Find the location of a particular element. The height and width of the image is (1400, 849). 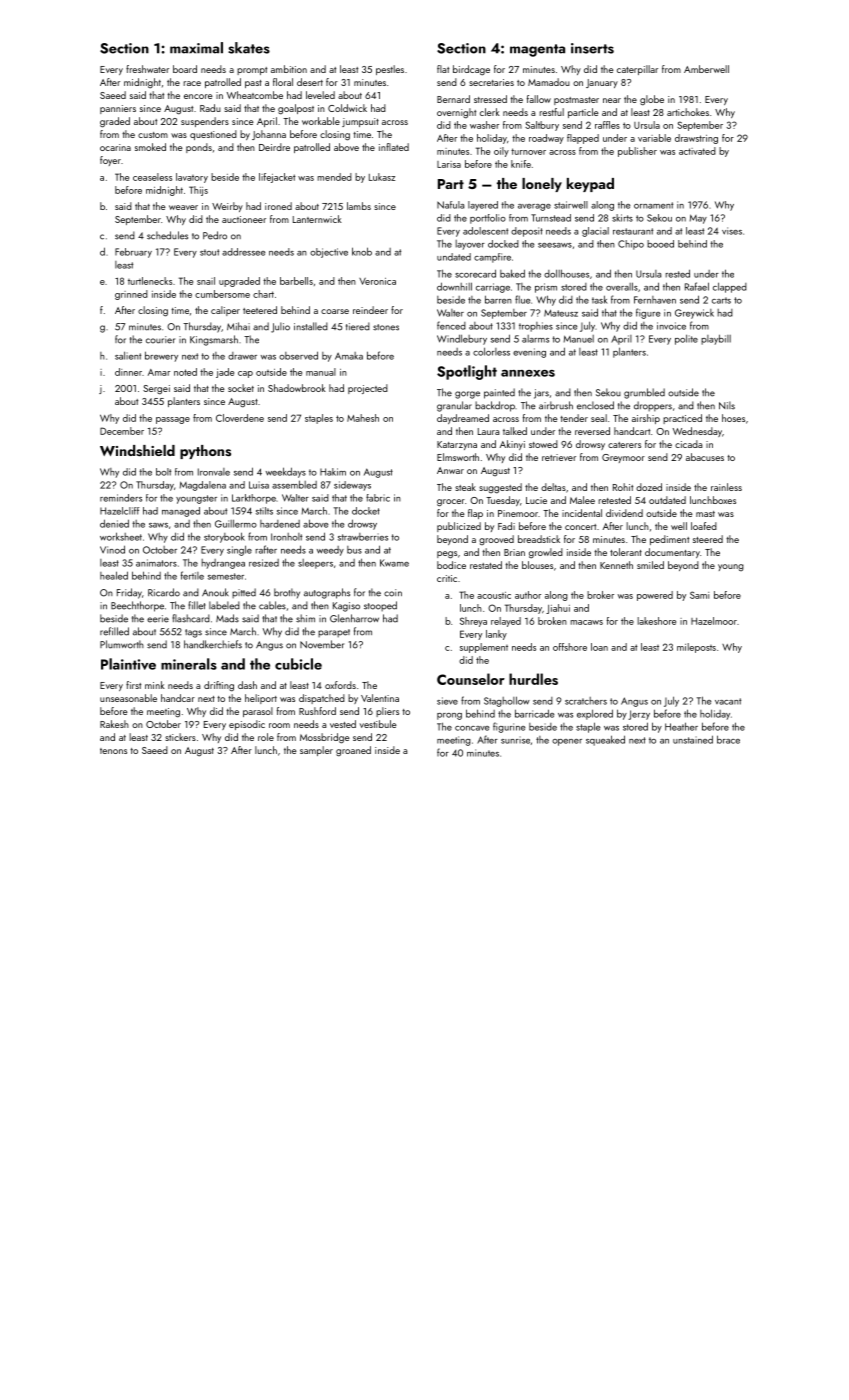

pythons is located at coordinates (205, 452).
